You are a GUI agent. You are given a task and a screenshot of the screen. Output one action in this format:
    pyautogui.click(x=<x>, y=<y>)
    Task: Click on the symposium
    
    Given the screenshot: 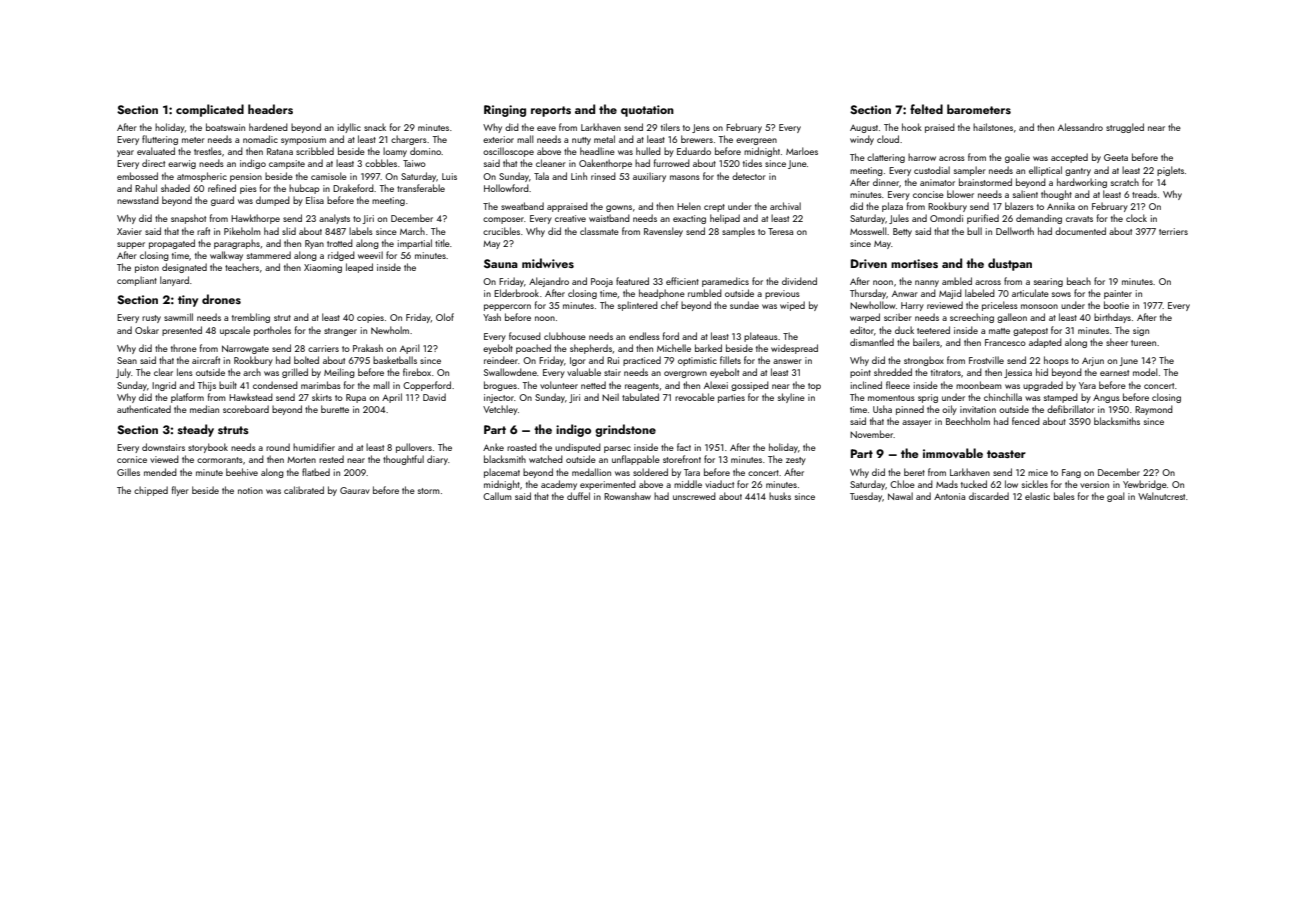 What is the action you would take?
    pyautogui.click(x=303, y=140)
